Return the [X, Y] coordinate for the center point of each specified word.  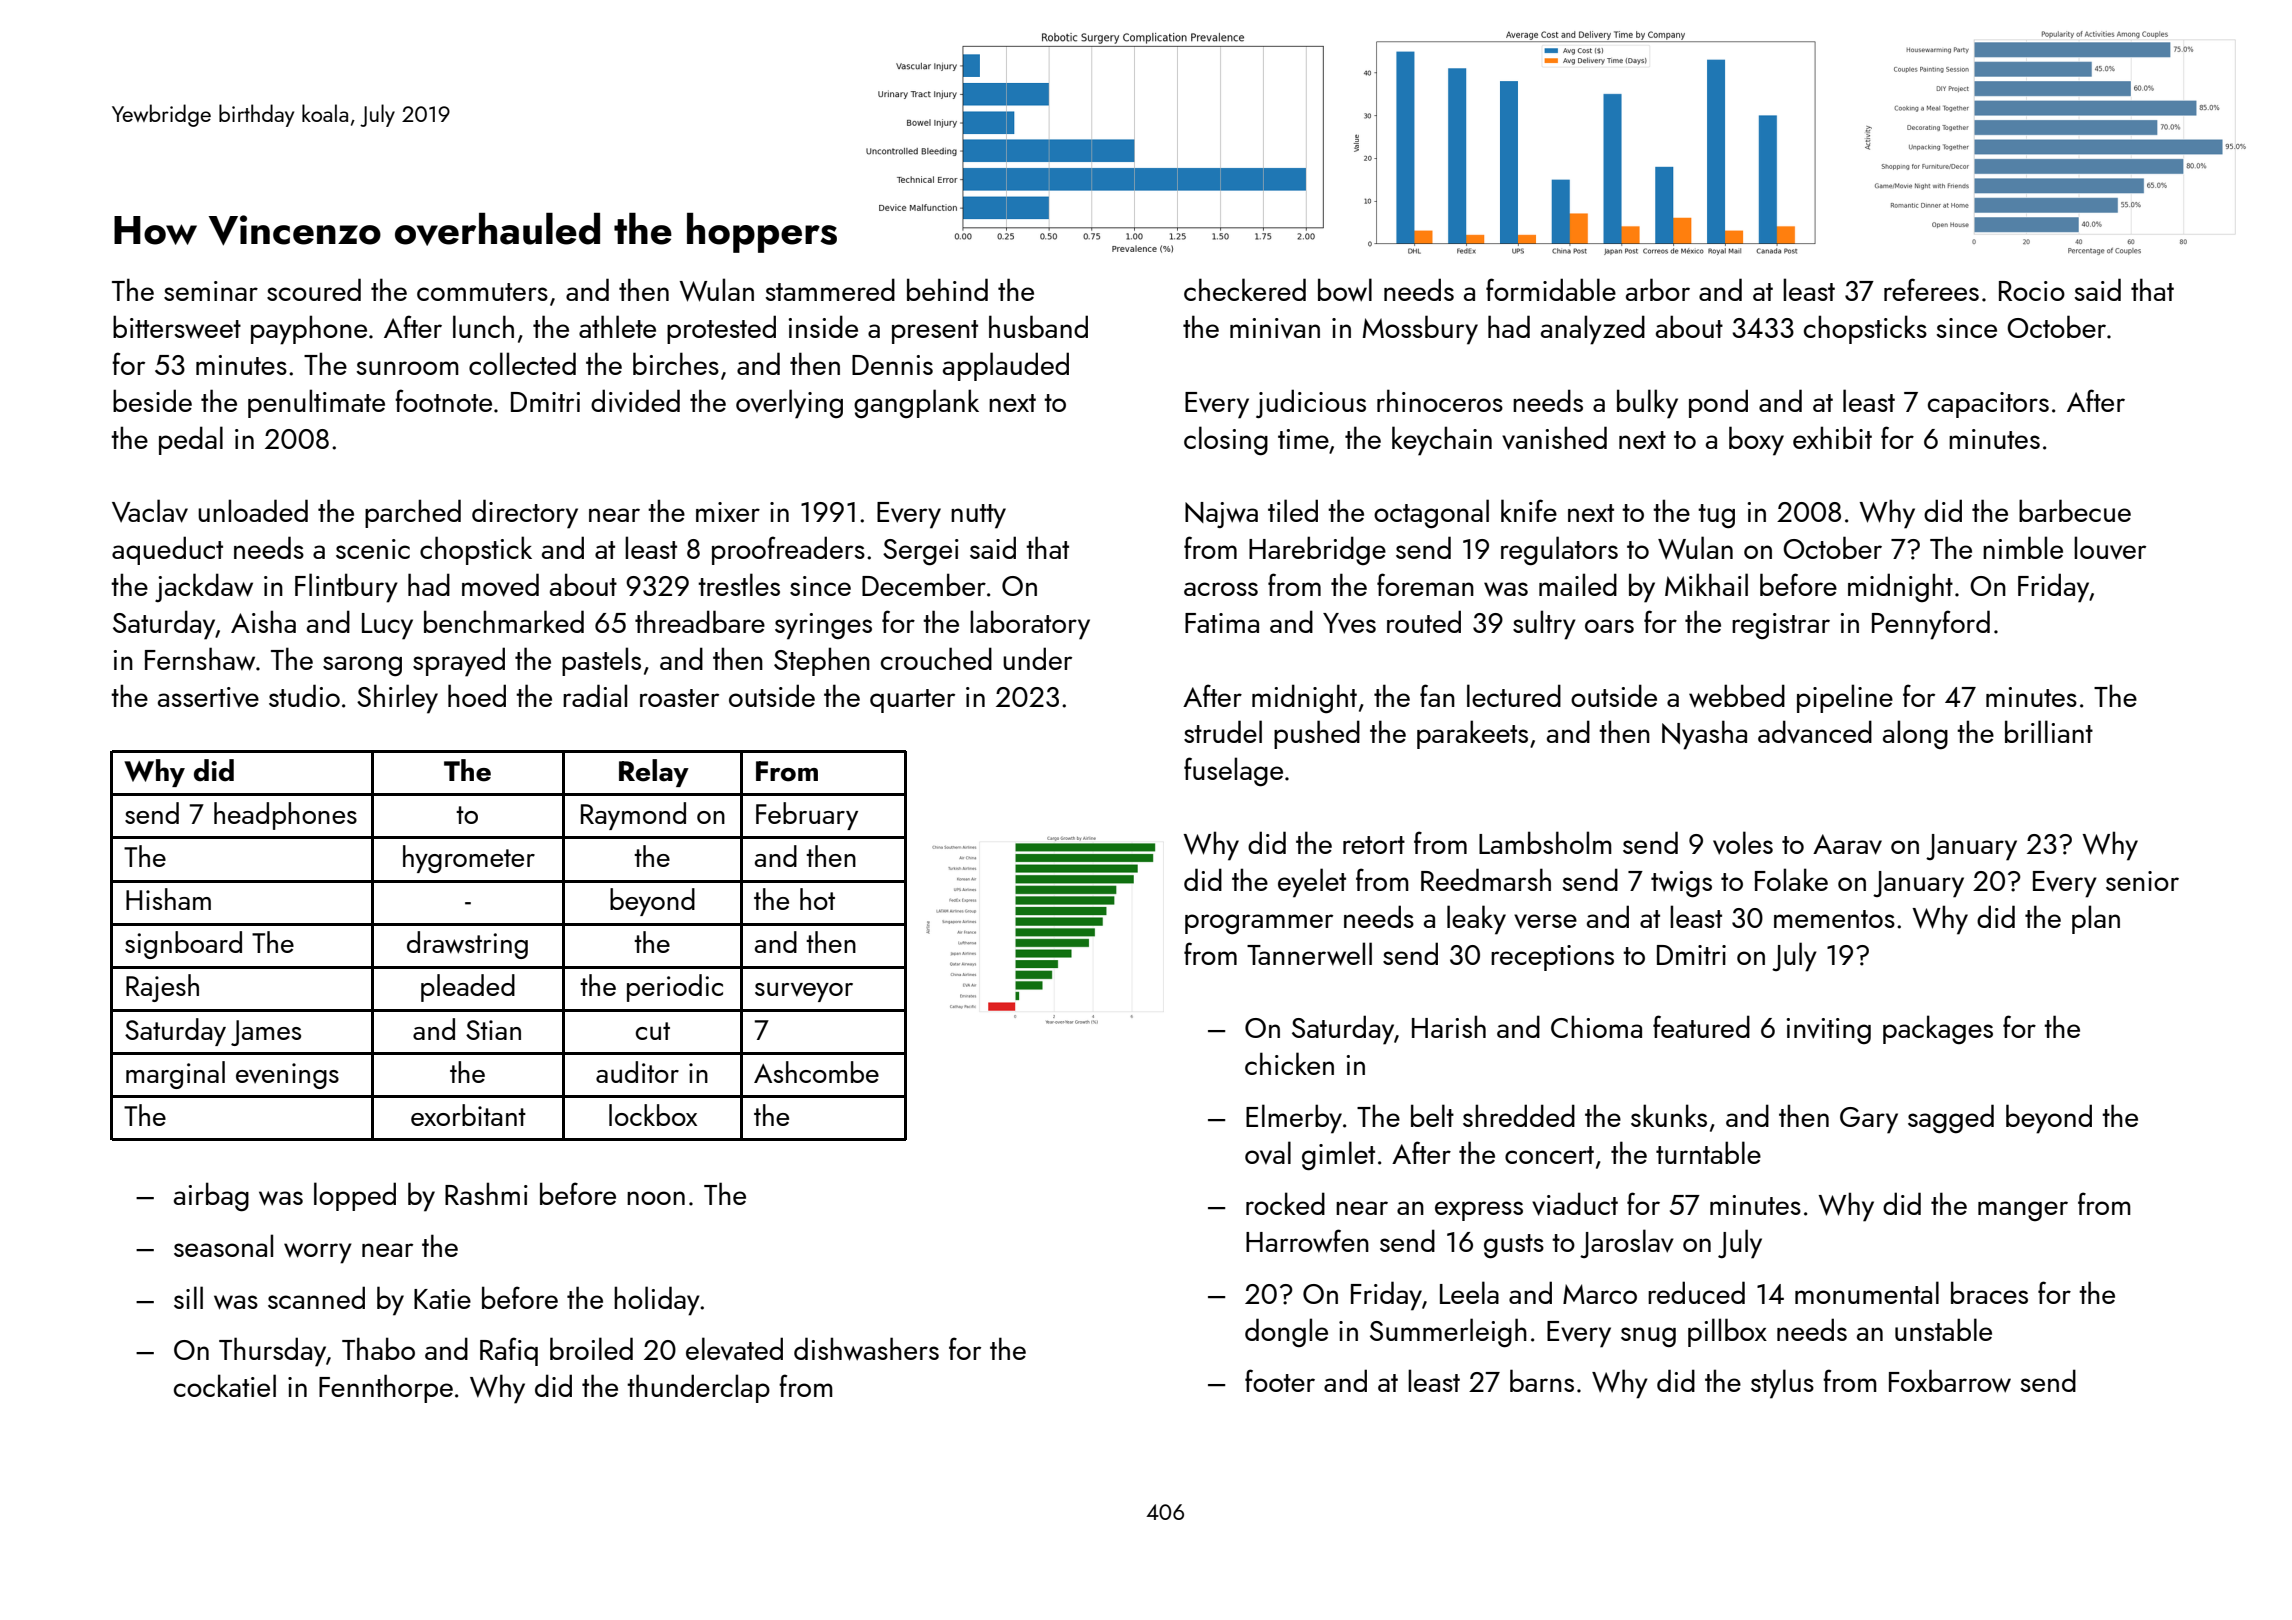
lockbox [653, 1115]
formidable [1551, 289]
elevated [734, 1348]
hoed [477, 695]
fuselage [1233, 772]
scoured [314, 289]
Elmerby [1294, 1119]
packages [1938, 1029]
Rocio [2032, 291]
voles [1743, 843]
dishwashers [866, 1349]
